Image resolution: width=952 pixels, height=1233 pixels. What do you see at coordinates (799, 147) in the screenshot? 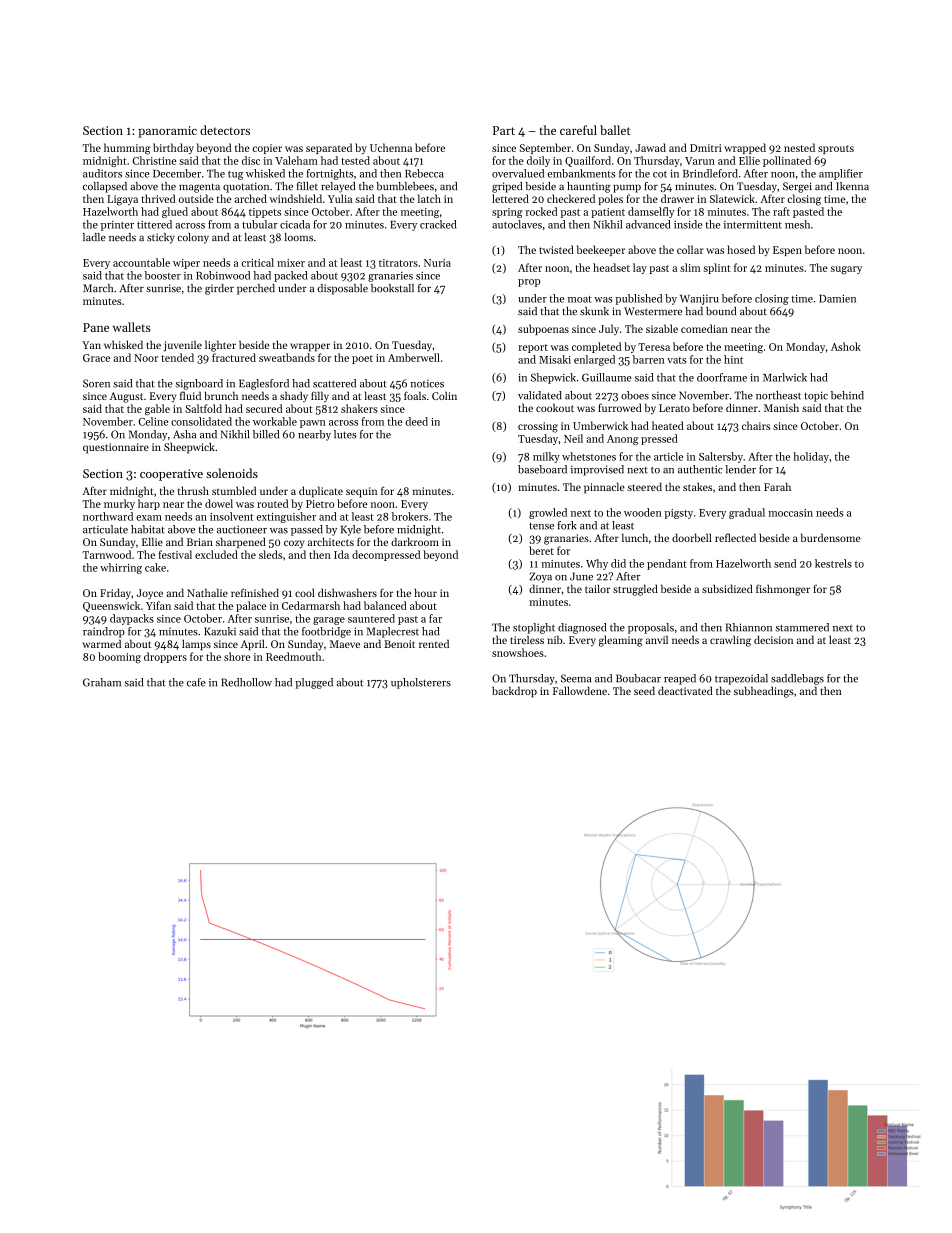
I see `nested` at bounding box center [799, 147].
